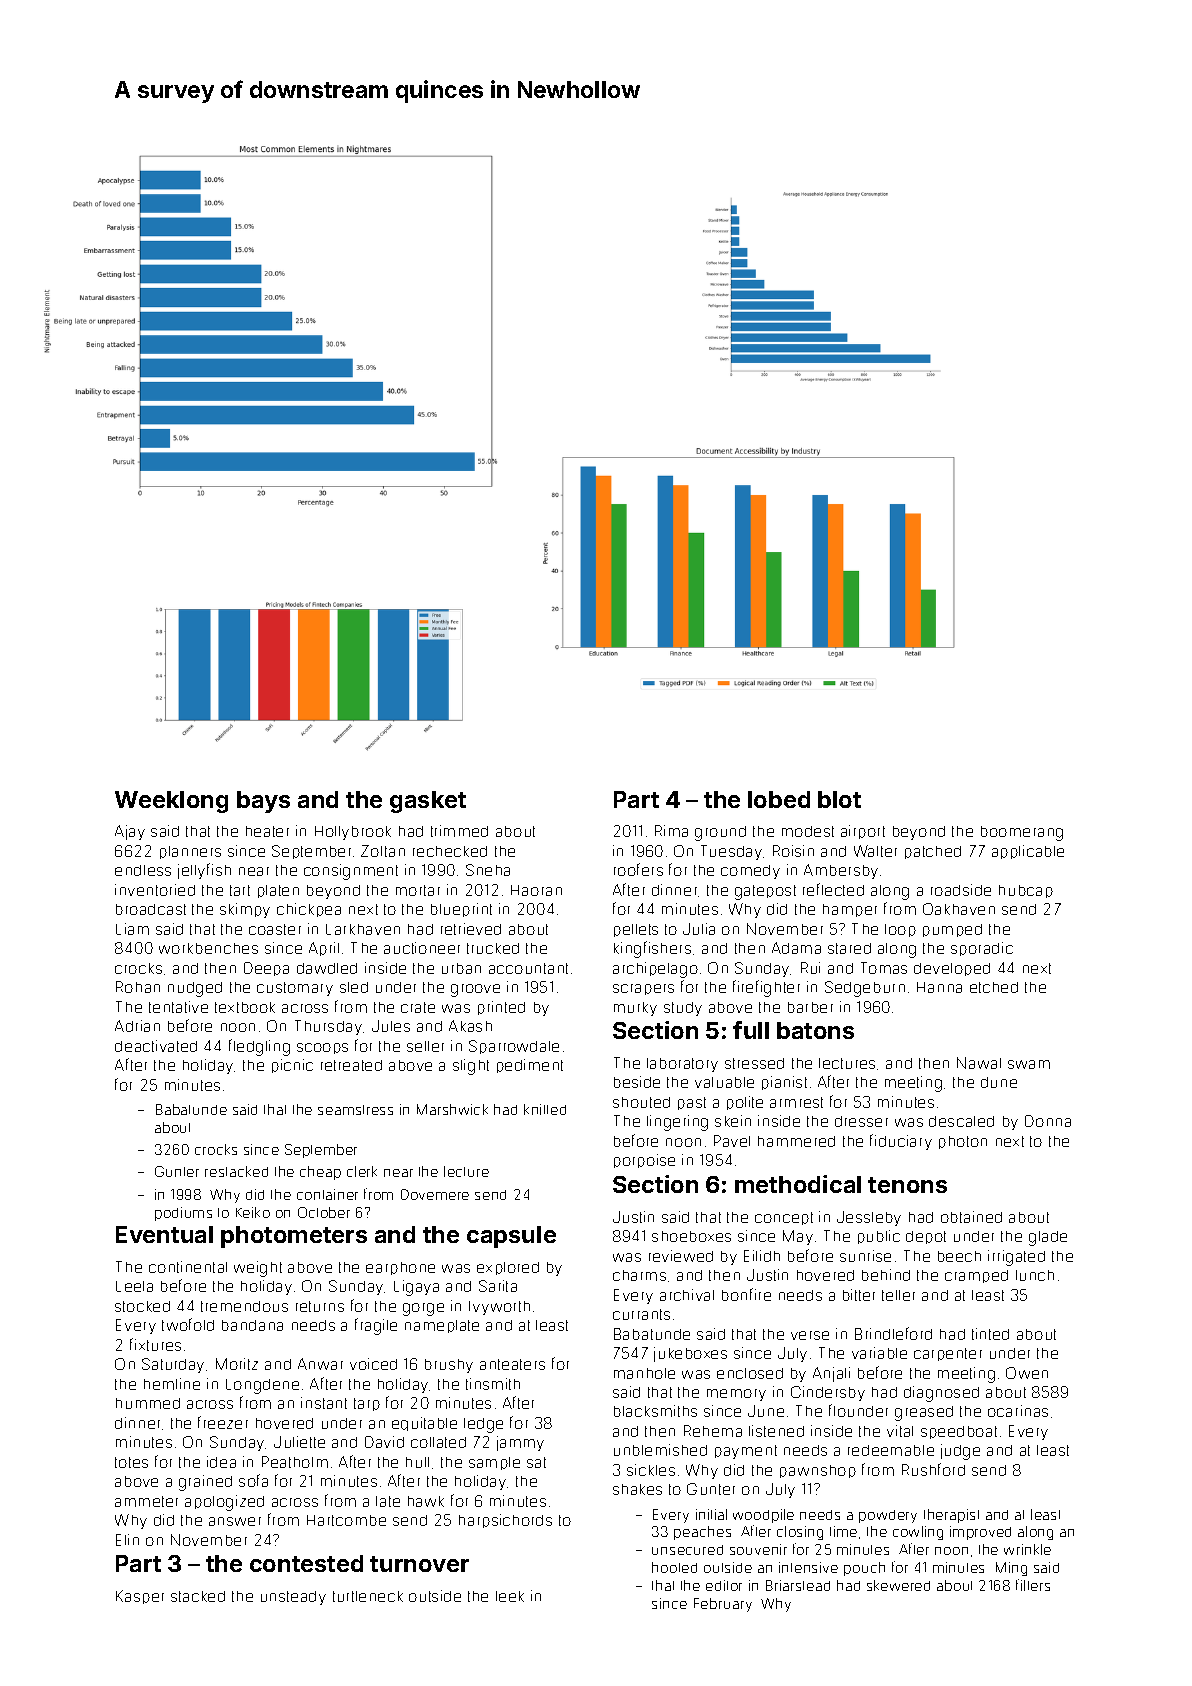  What do you see at coordinates (494, 1463) in the screenshot?
I see `sample` at bounding box center [494, 1463].
